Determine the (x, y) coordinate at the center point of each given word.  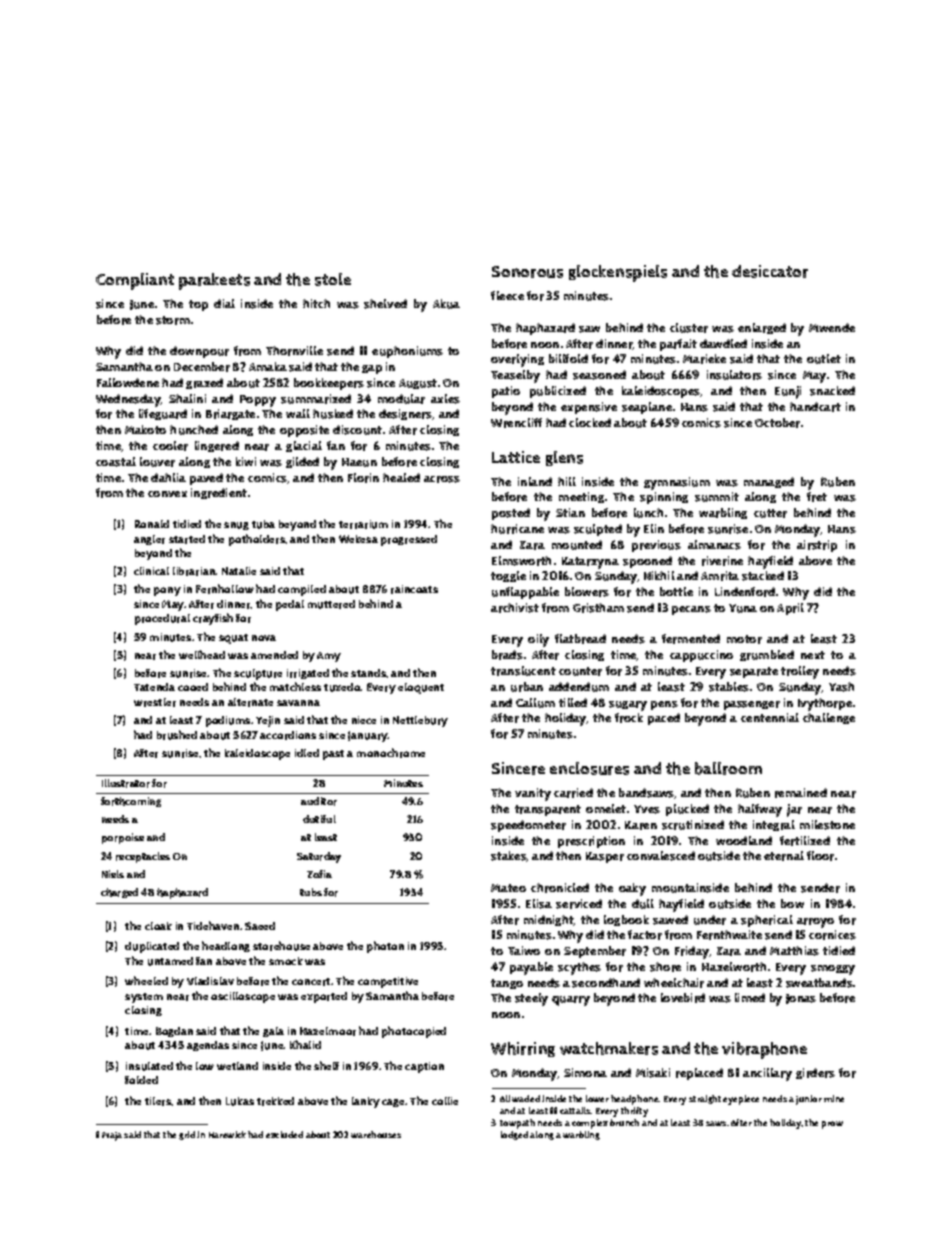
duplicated (152, 947)
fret (817, 497)
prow (832, 1125)
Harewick (227, 1134)
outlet (824, 359)
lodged (514, 1135)
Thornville (294, 351)
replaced (699, 1074)
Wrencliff (516, 423)
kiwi (246, 461)
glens (564, 458)
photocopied (414, 1032)
